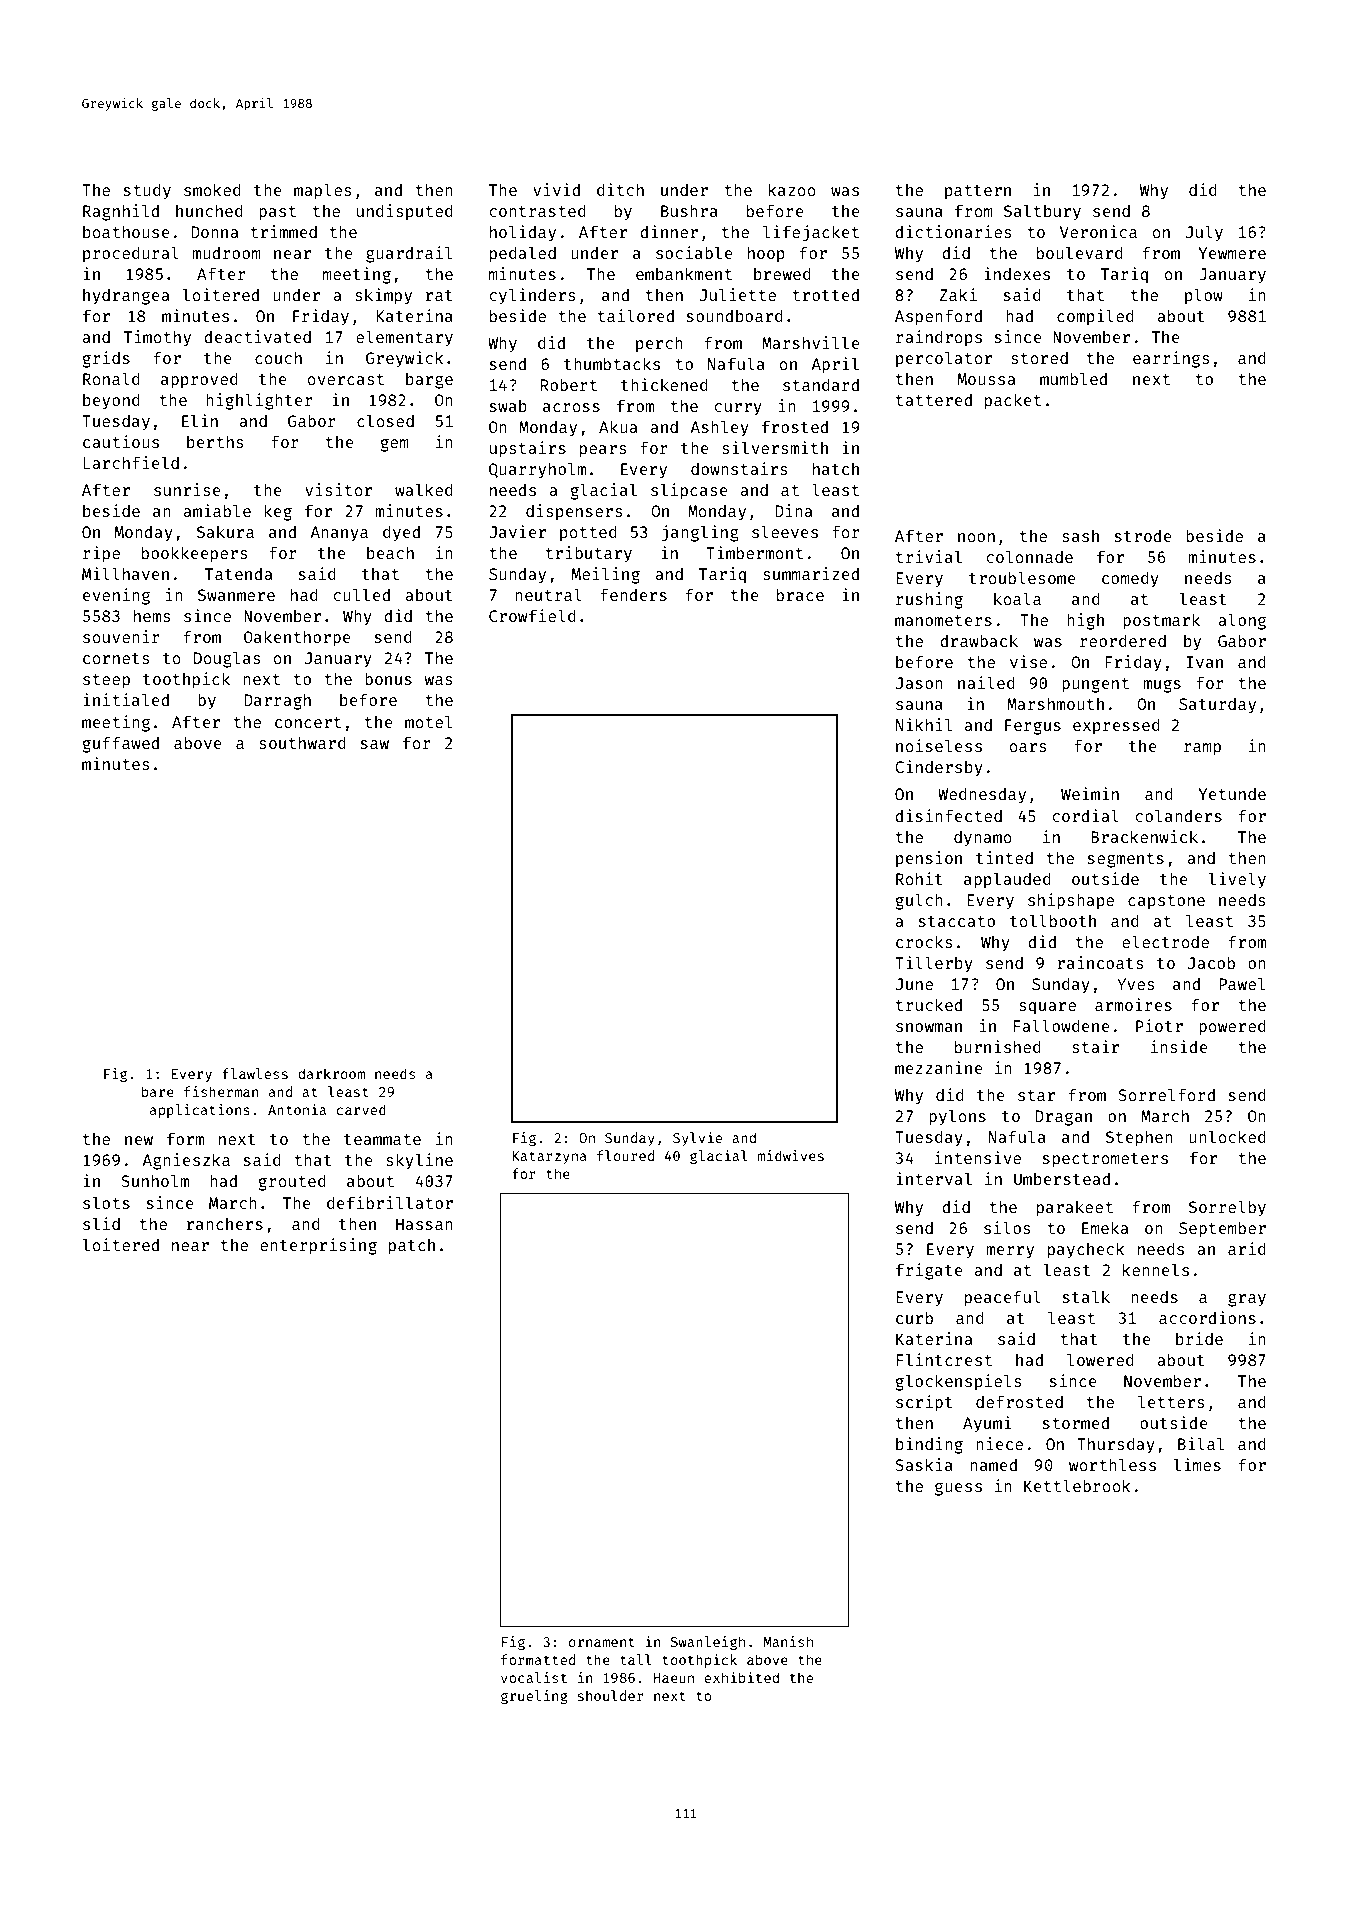 The image size is (1349, 1907). I want to click on shoulder, so click(611, 1695).
